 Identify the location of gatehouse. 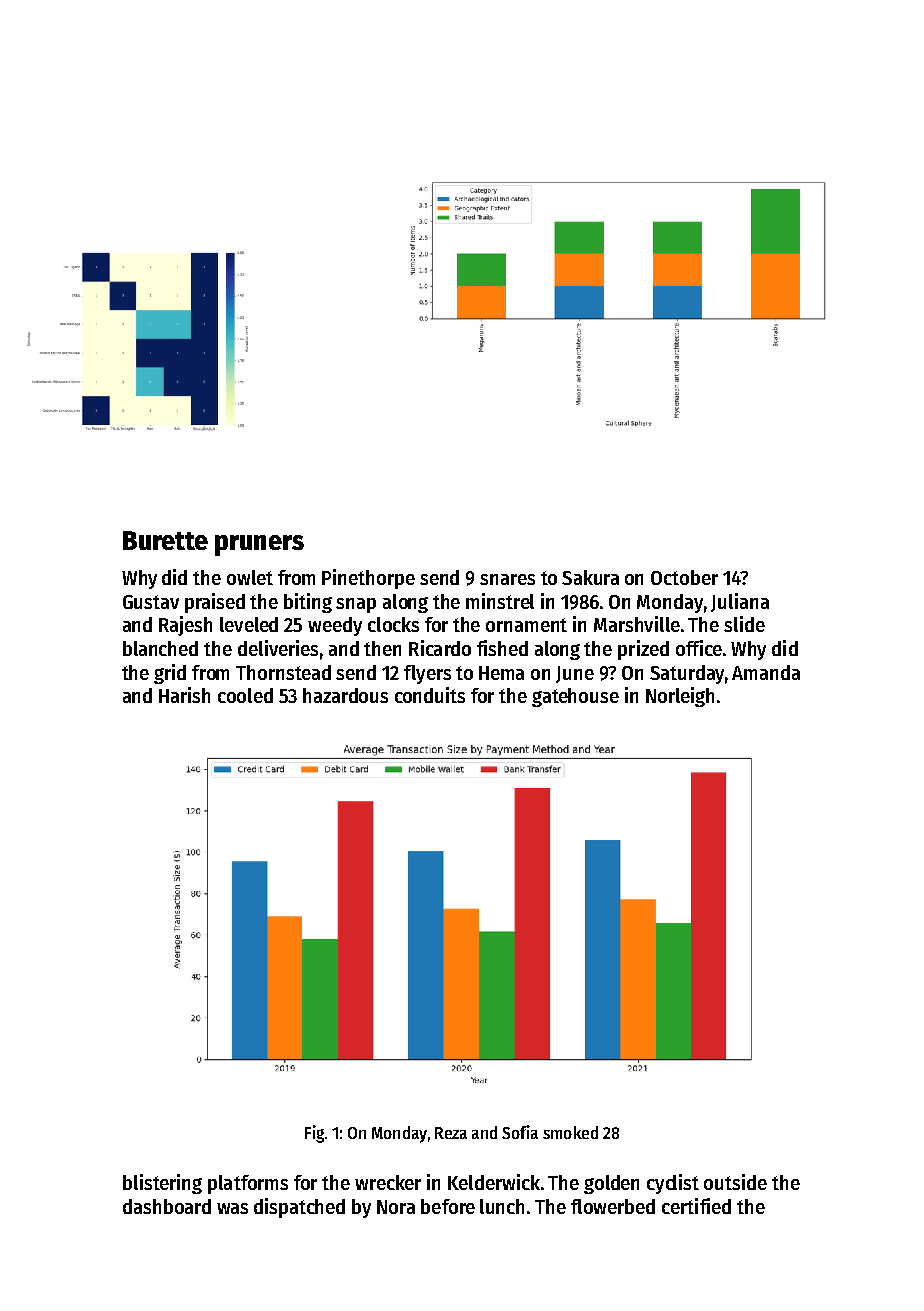
(575, 697).
